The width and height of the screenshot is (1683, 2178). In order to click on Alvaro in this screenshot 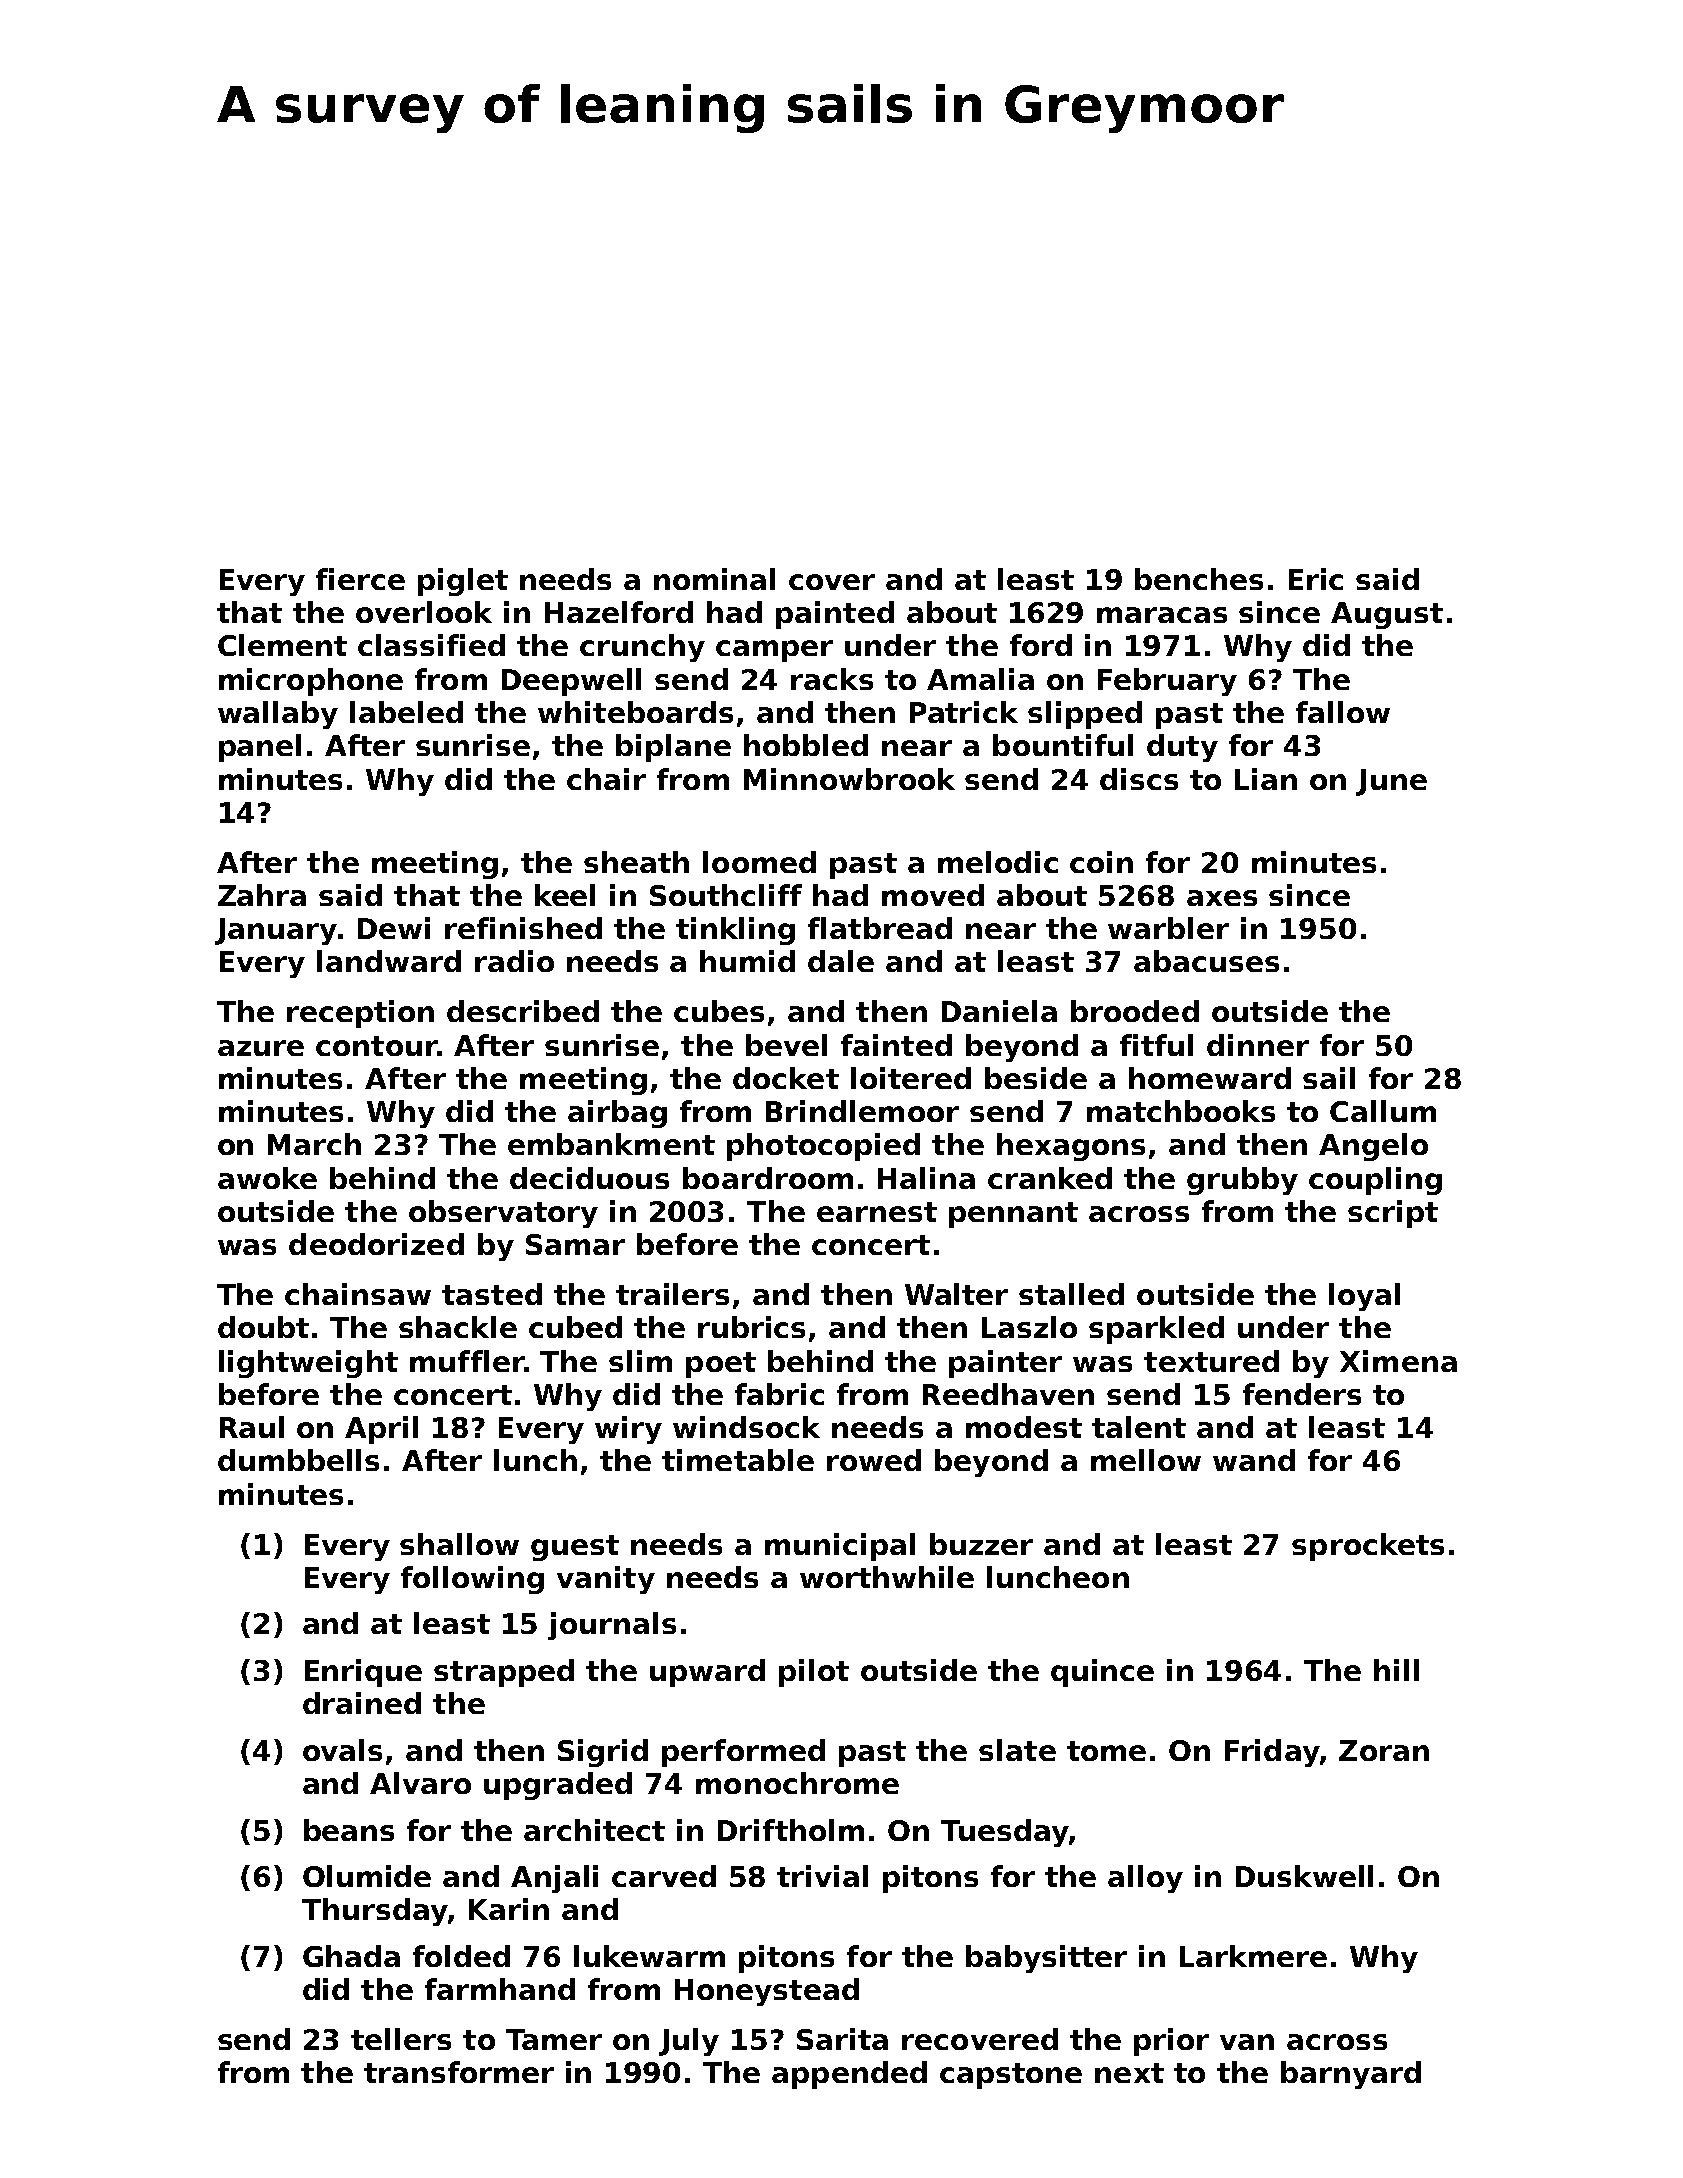, I will do `click(420, 1783)`.
